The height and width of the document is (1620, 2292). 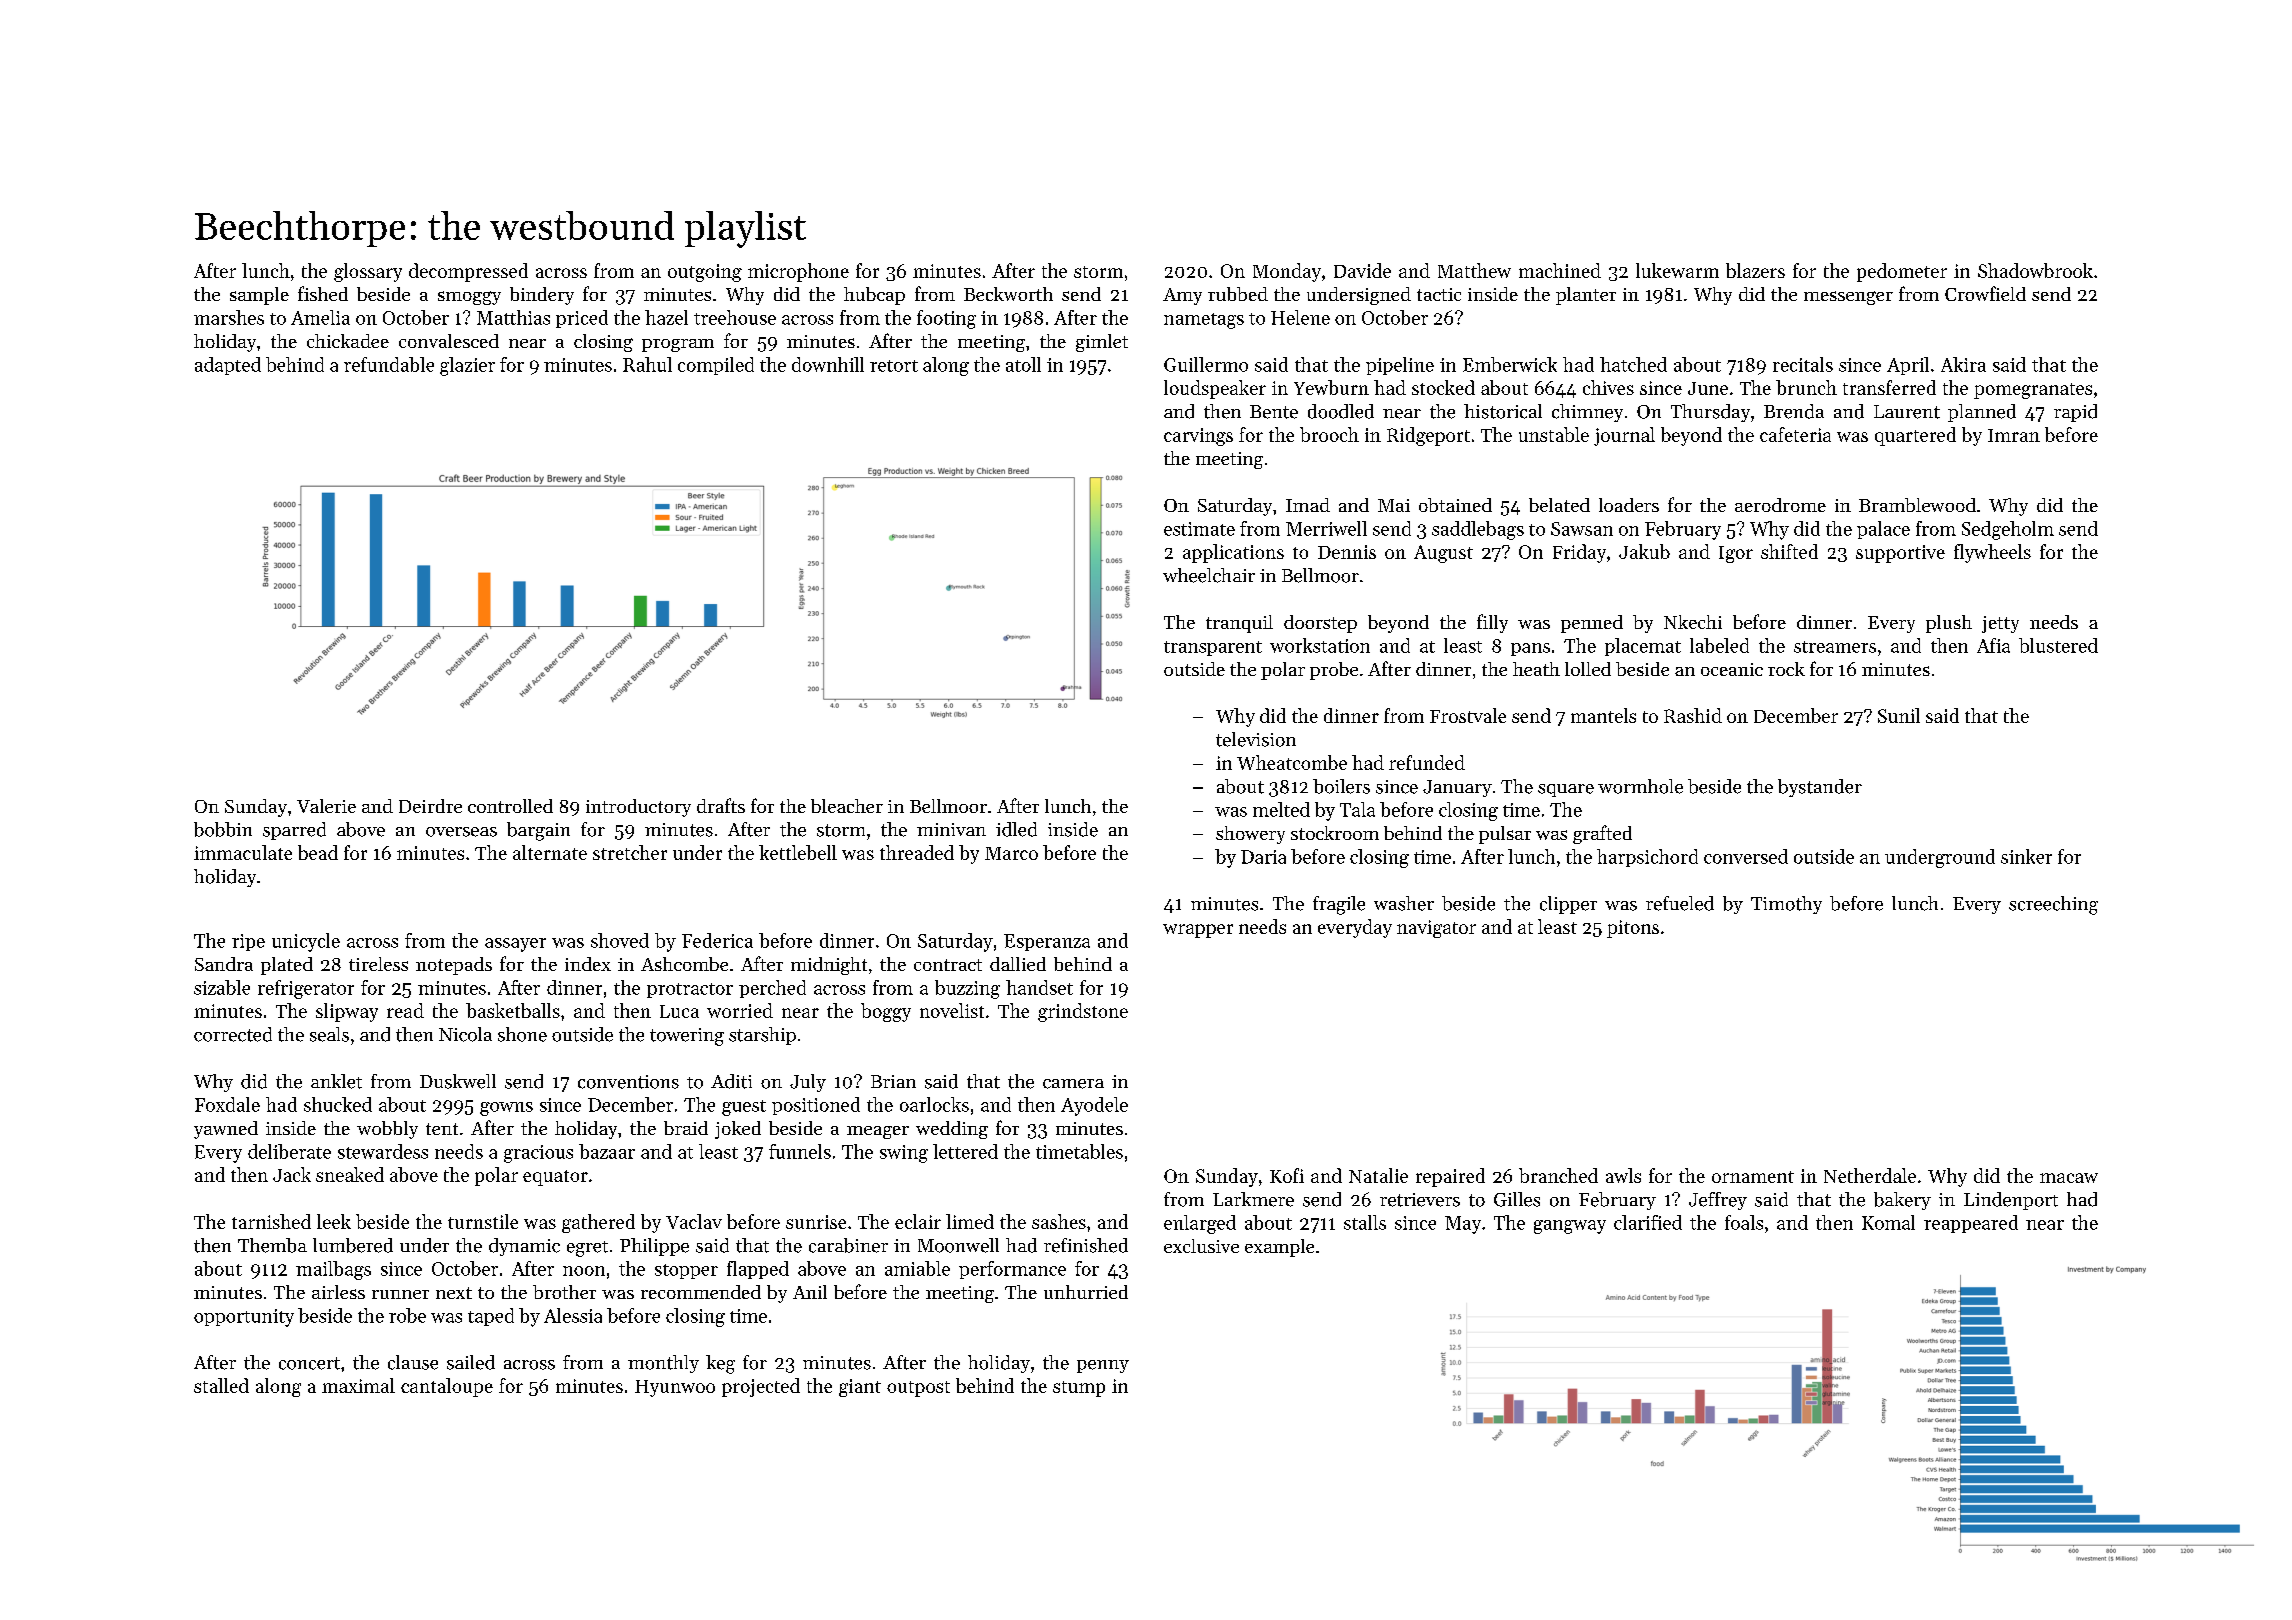 What do you see at coordinates (243, 852) in the document?
I see `immaculate` at bounding box center [243, 852].
